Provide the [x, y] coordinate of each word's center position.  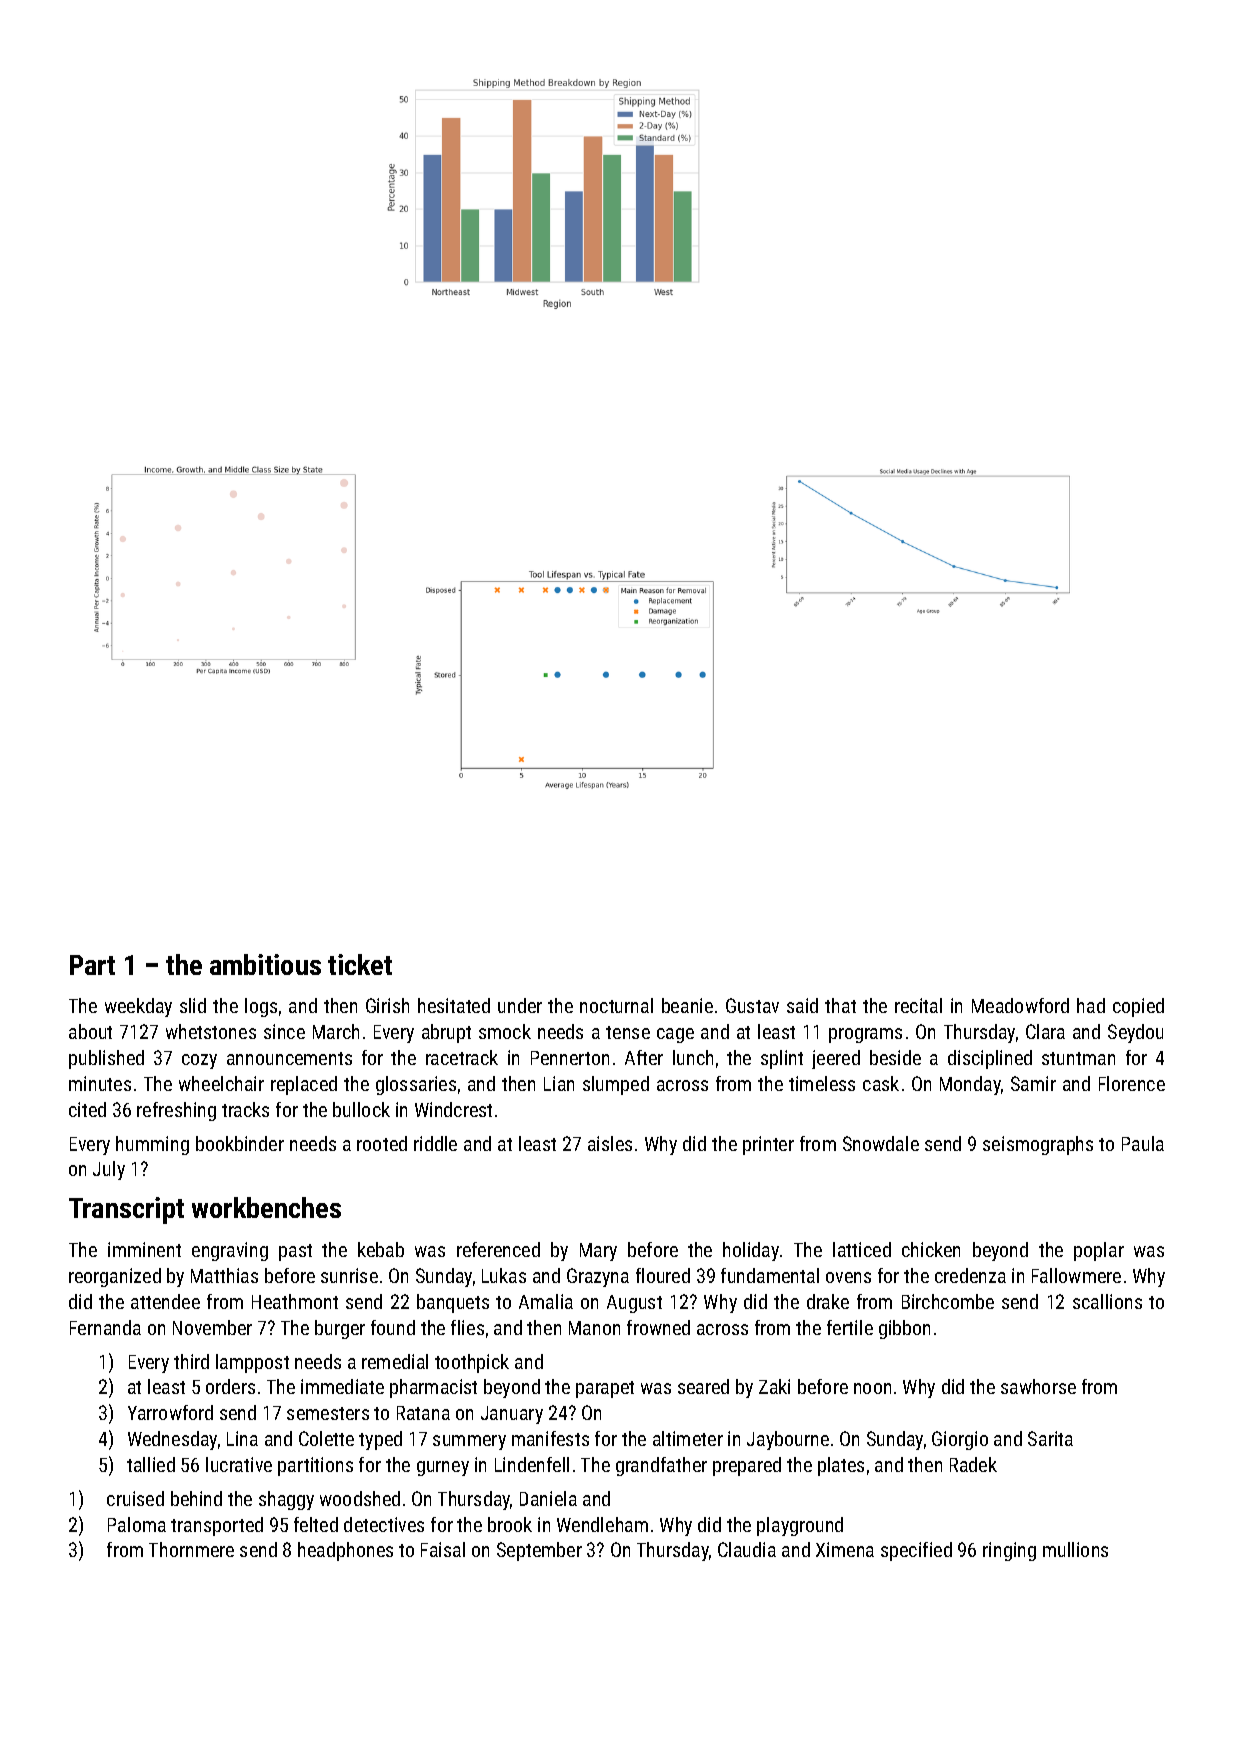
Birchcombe [948, 1301]
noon [872, 1388]
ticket [360, 964]
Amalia [546, 1301]
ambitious [265, 964]
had [1091, 1005]
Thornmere [191, 1549]
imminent [144, 1249]
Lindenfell [532, 1464]
